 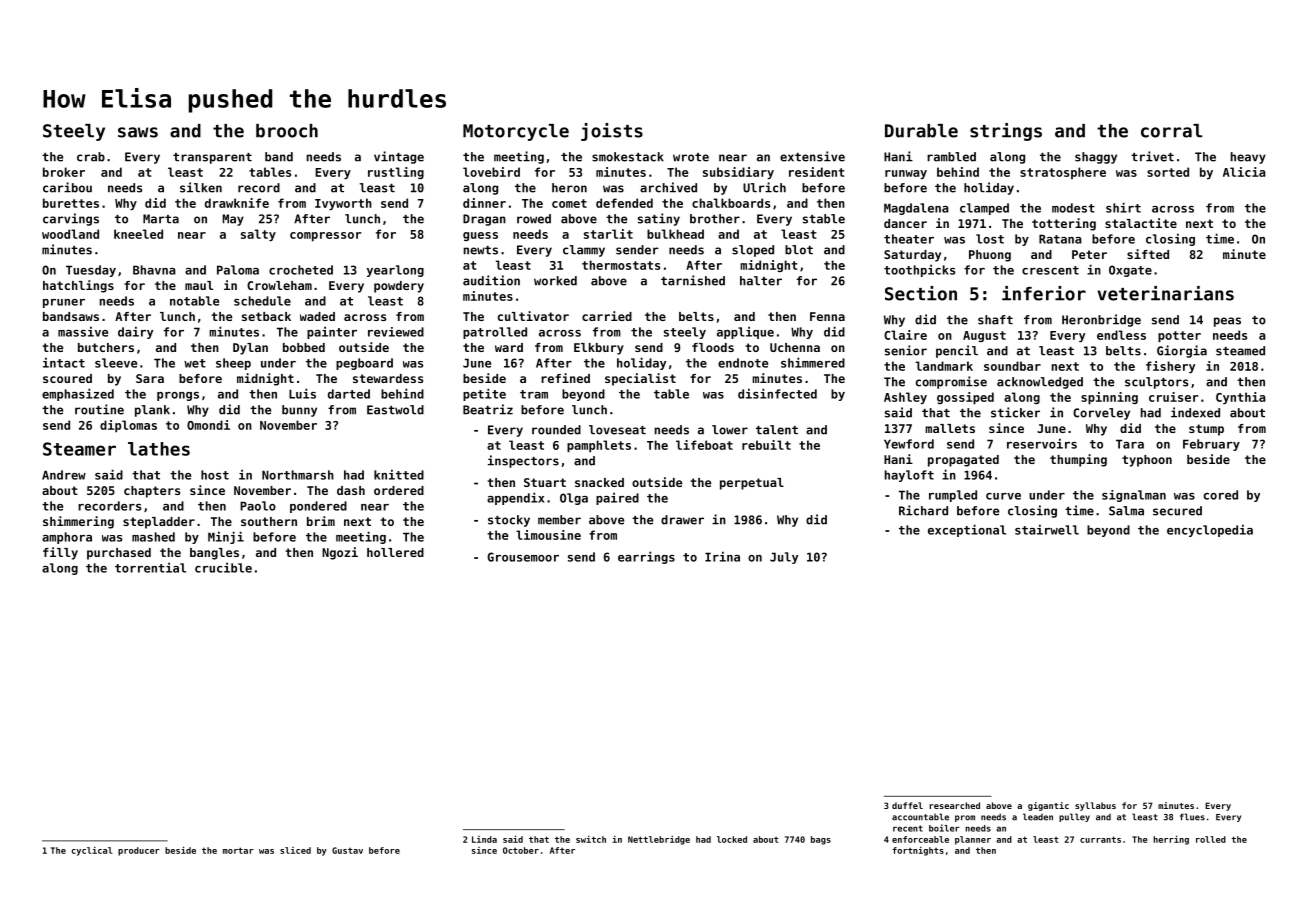 What do you see at coordinates (92, 851) in the document?
I see `cyclical` at bounding box center [92, 851].
